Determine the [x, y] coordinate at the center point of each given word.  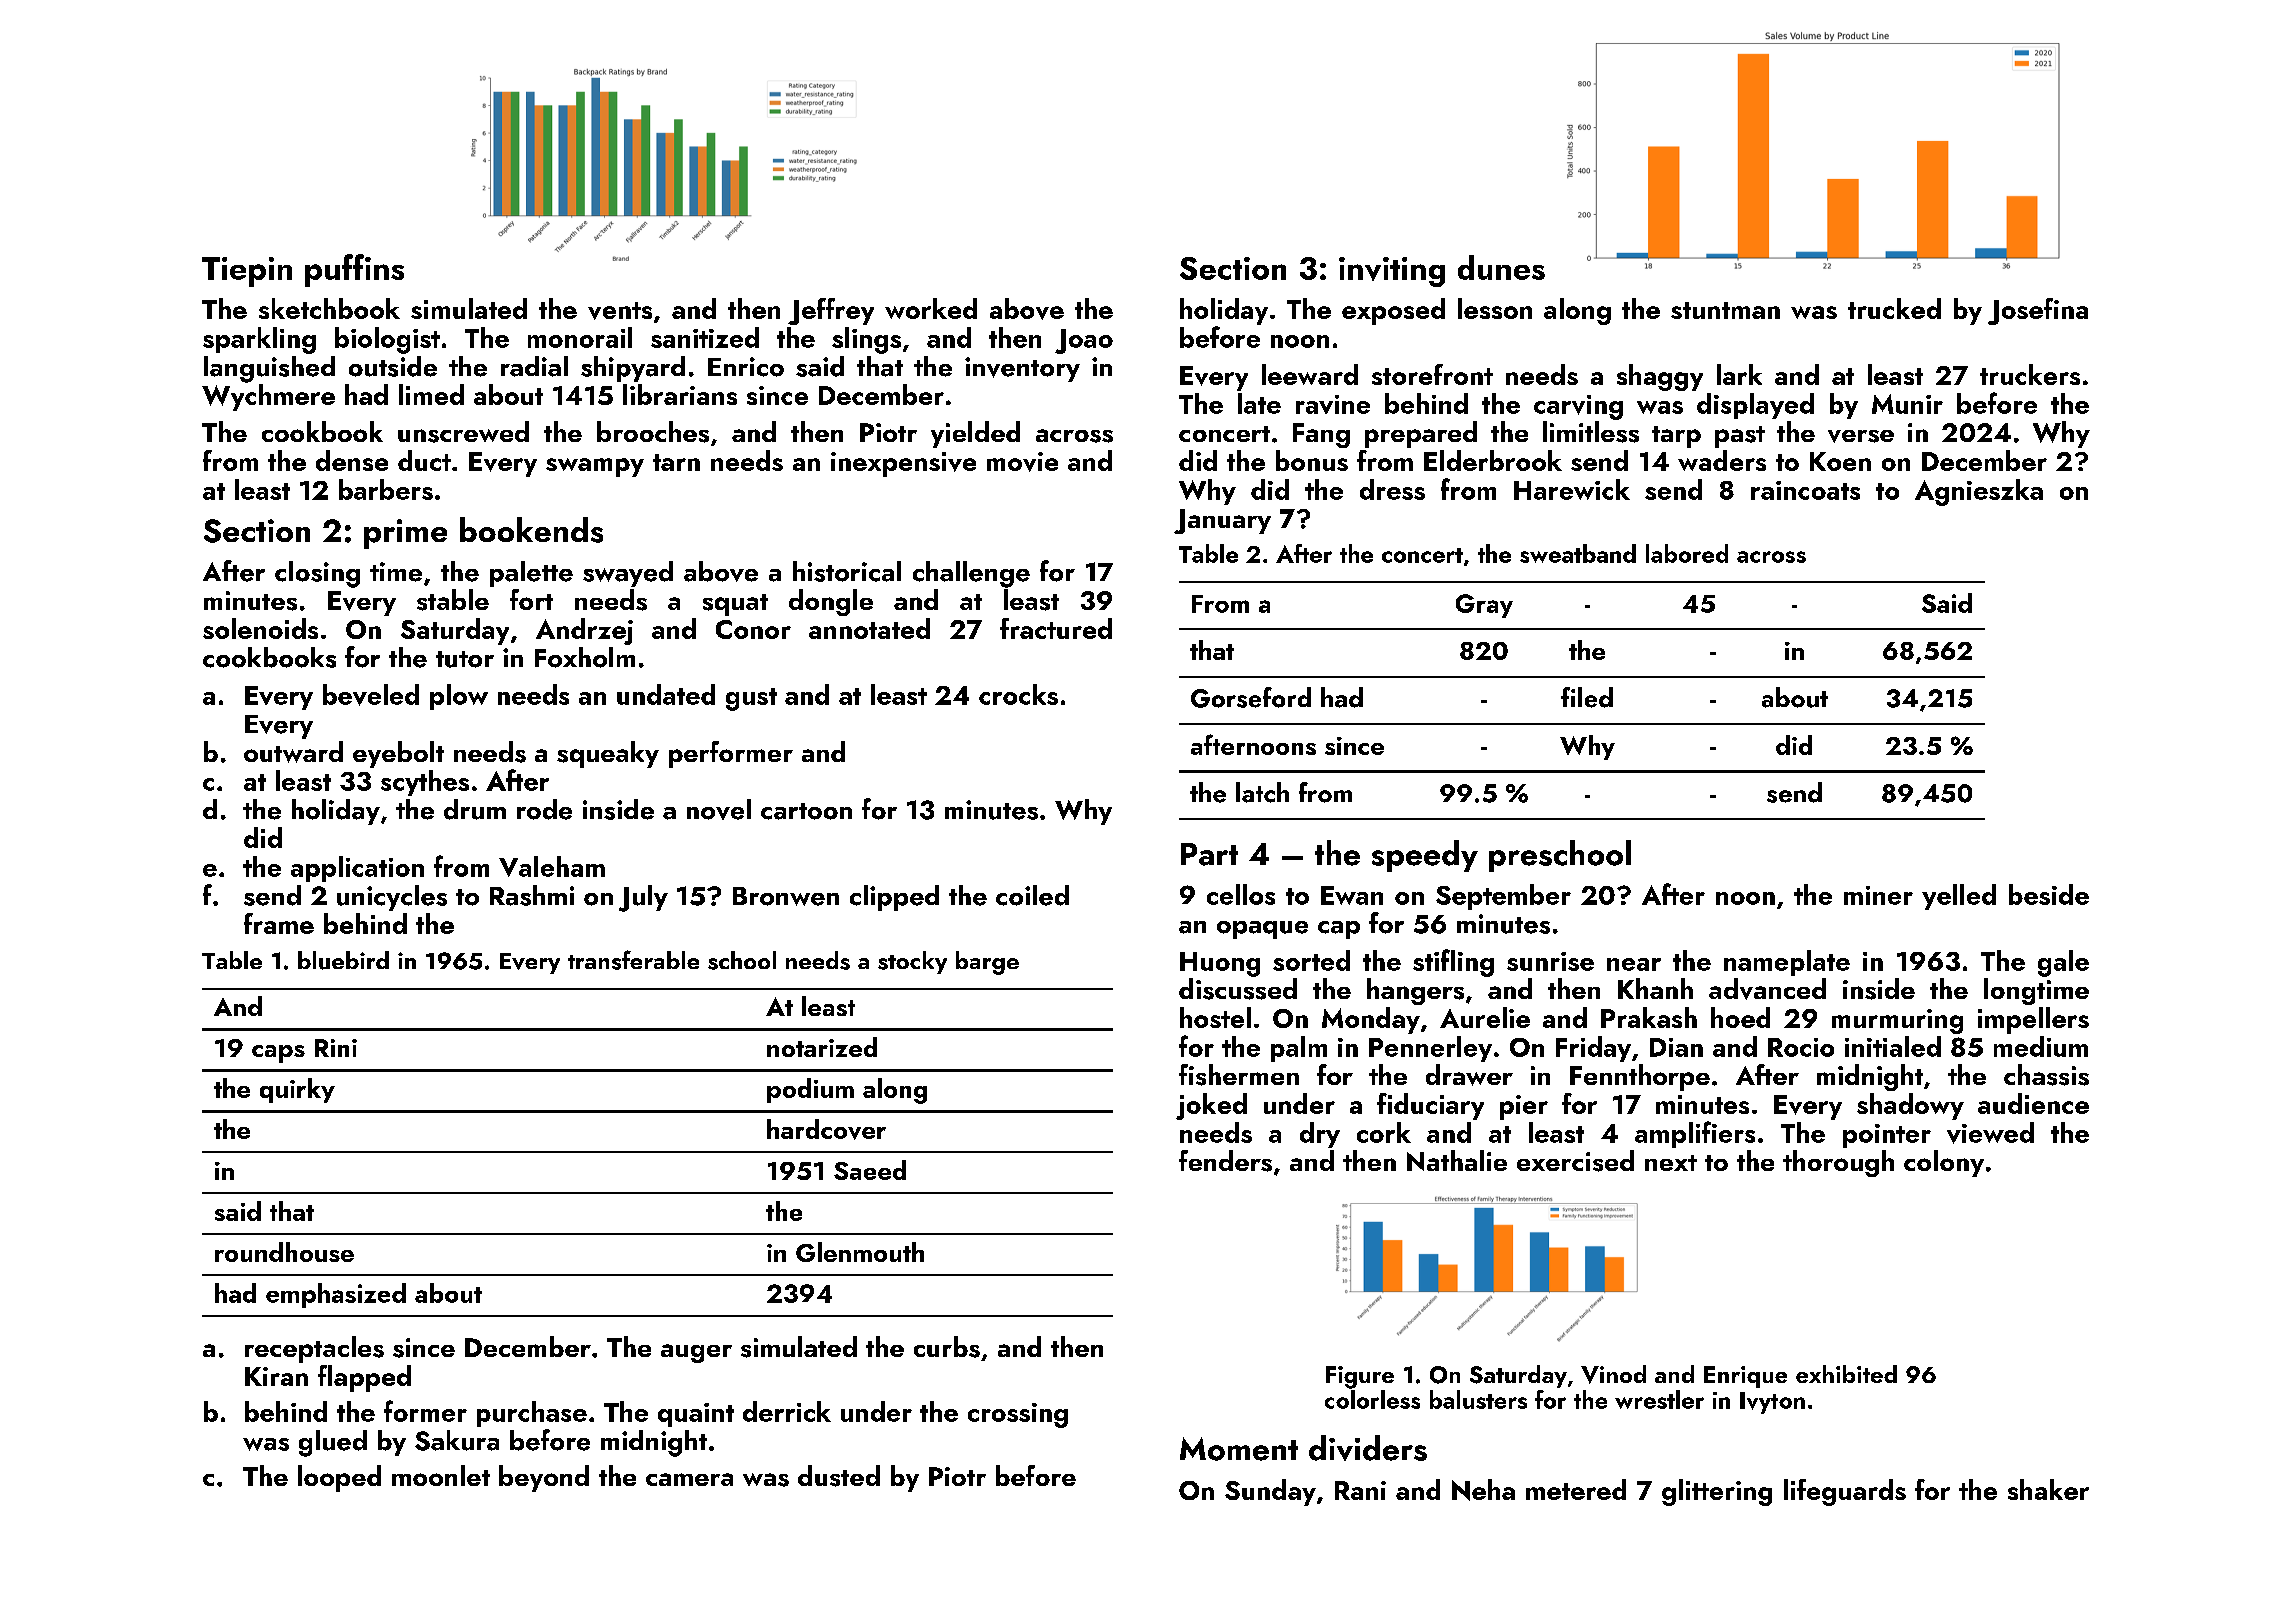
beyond [544, 1478]
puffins [354, 270]
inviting [1392, 272]
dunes [1501, 267]
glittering [1717, 1492]
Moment [1239, 1449]
